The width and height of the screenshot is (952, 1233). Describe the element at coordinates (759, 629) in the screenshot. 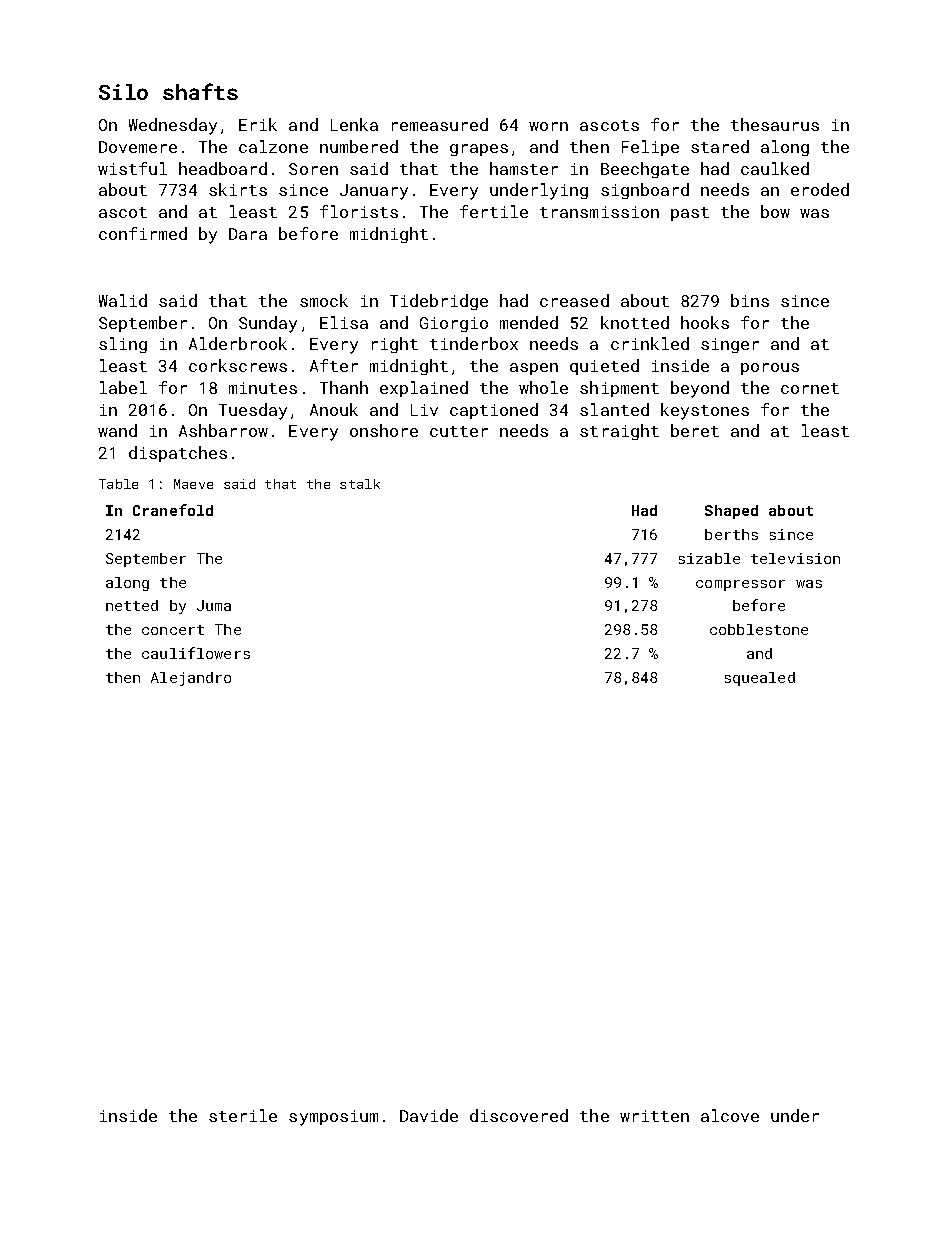

I see `cobblestone` at that location.
